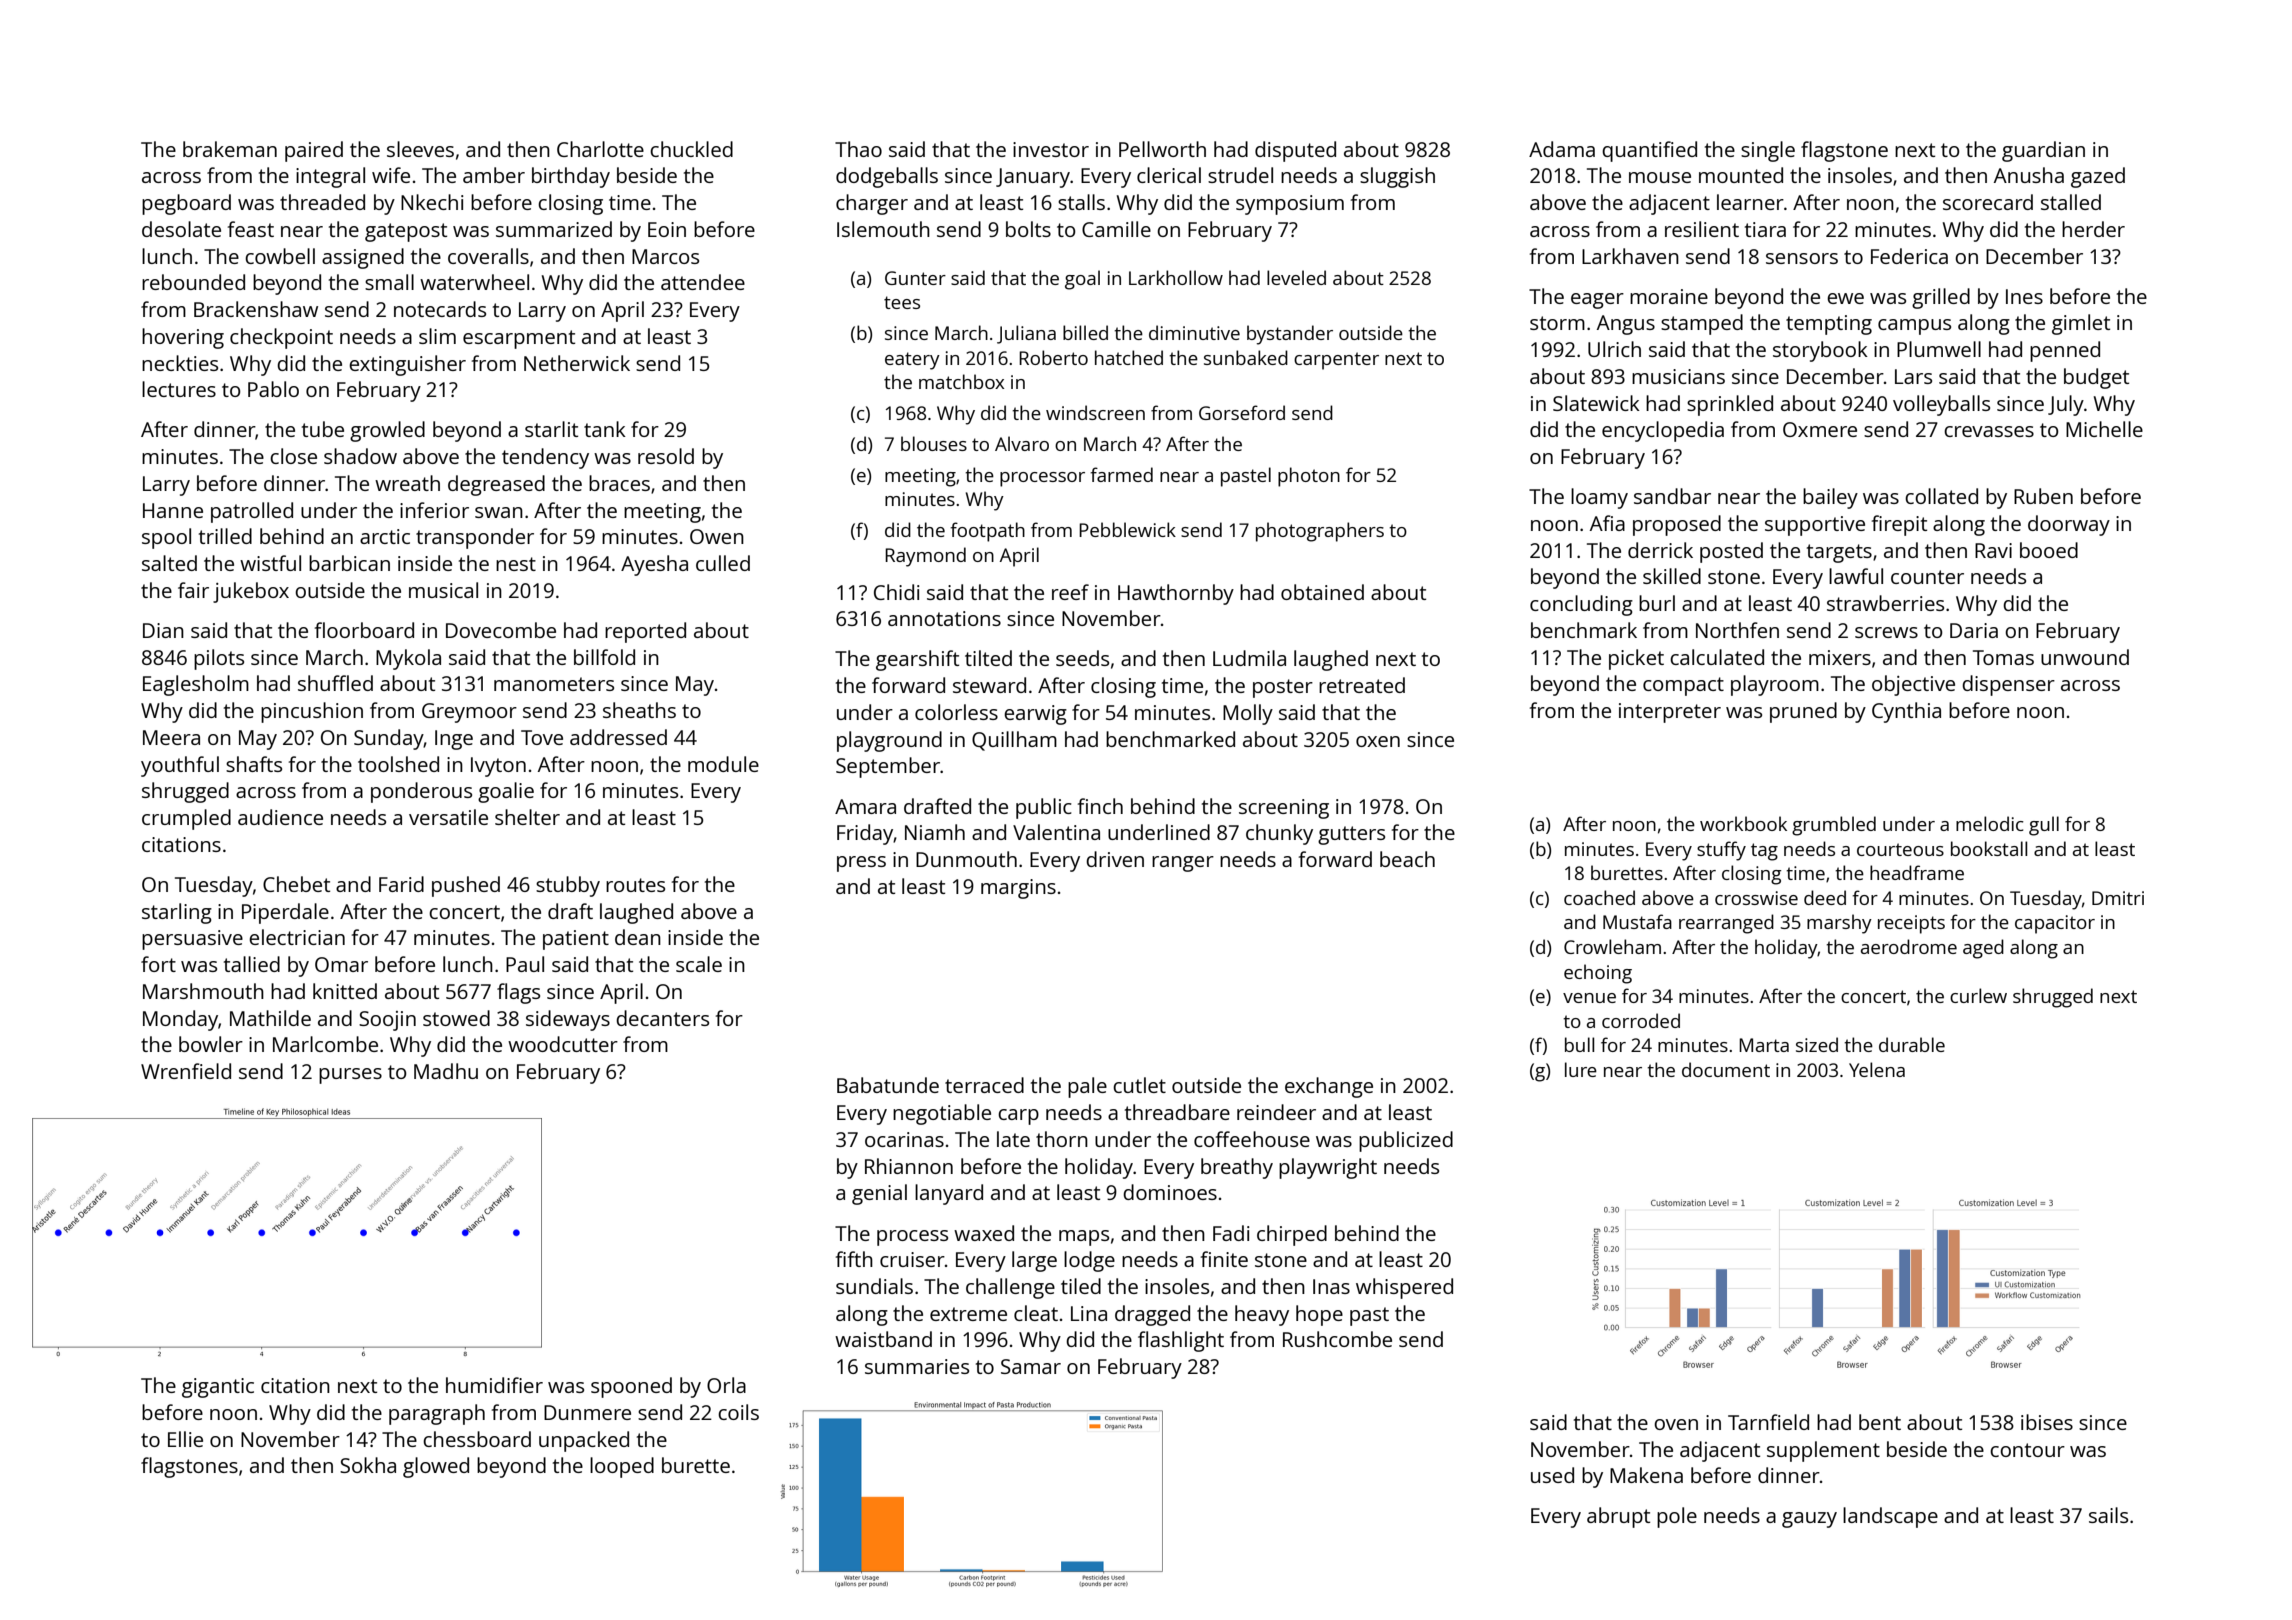 Image resolution: width=2292 pixels, height=1620 pixels. Describe the element at coordinates (1618, 1517) in the image. I see `abrupt` at that location.
